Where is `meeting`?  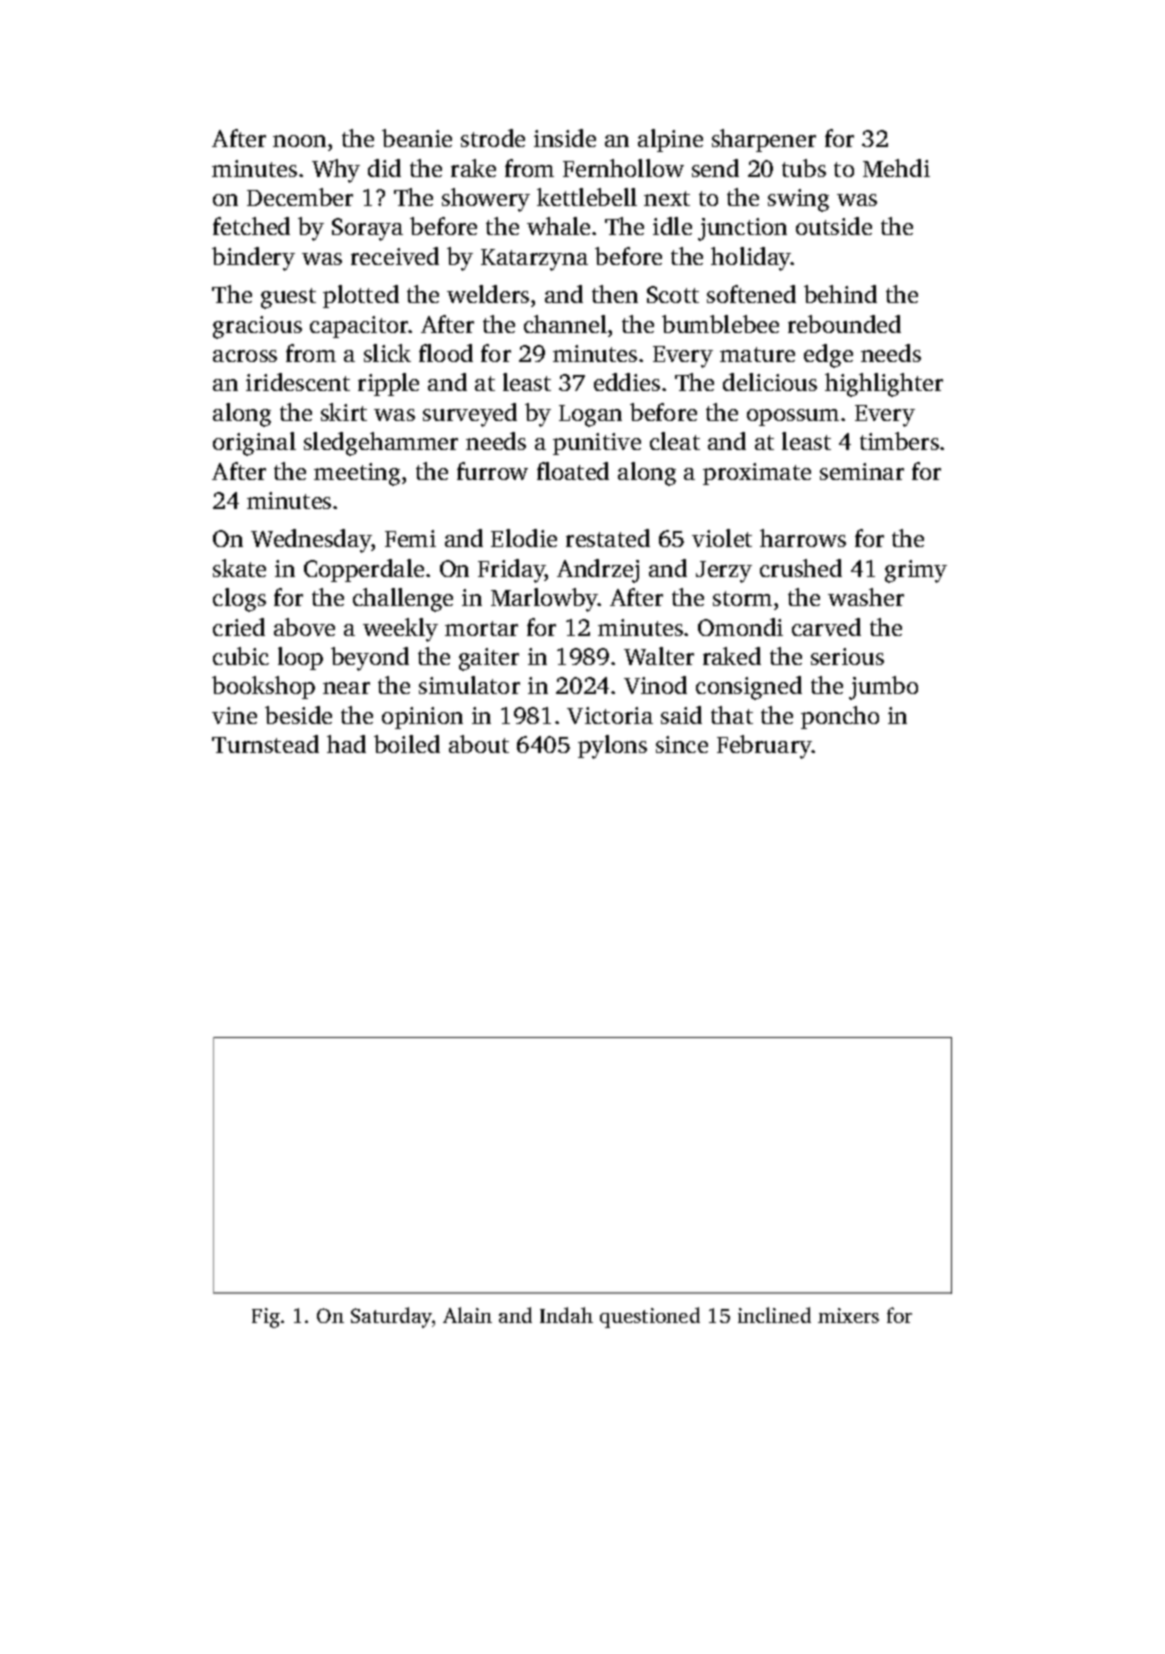
meeting is located at coordinates (357, 474).
